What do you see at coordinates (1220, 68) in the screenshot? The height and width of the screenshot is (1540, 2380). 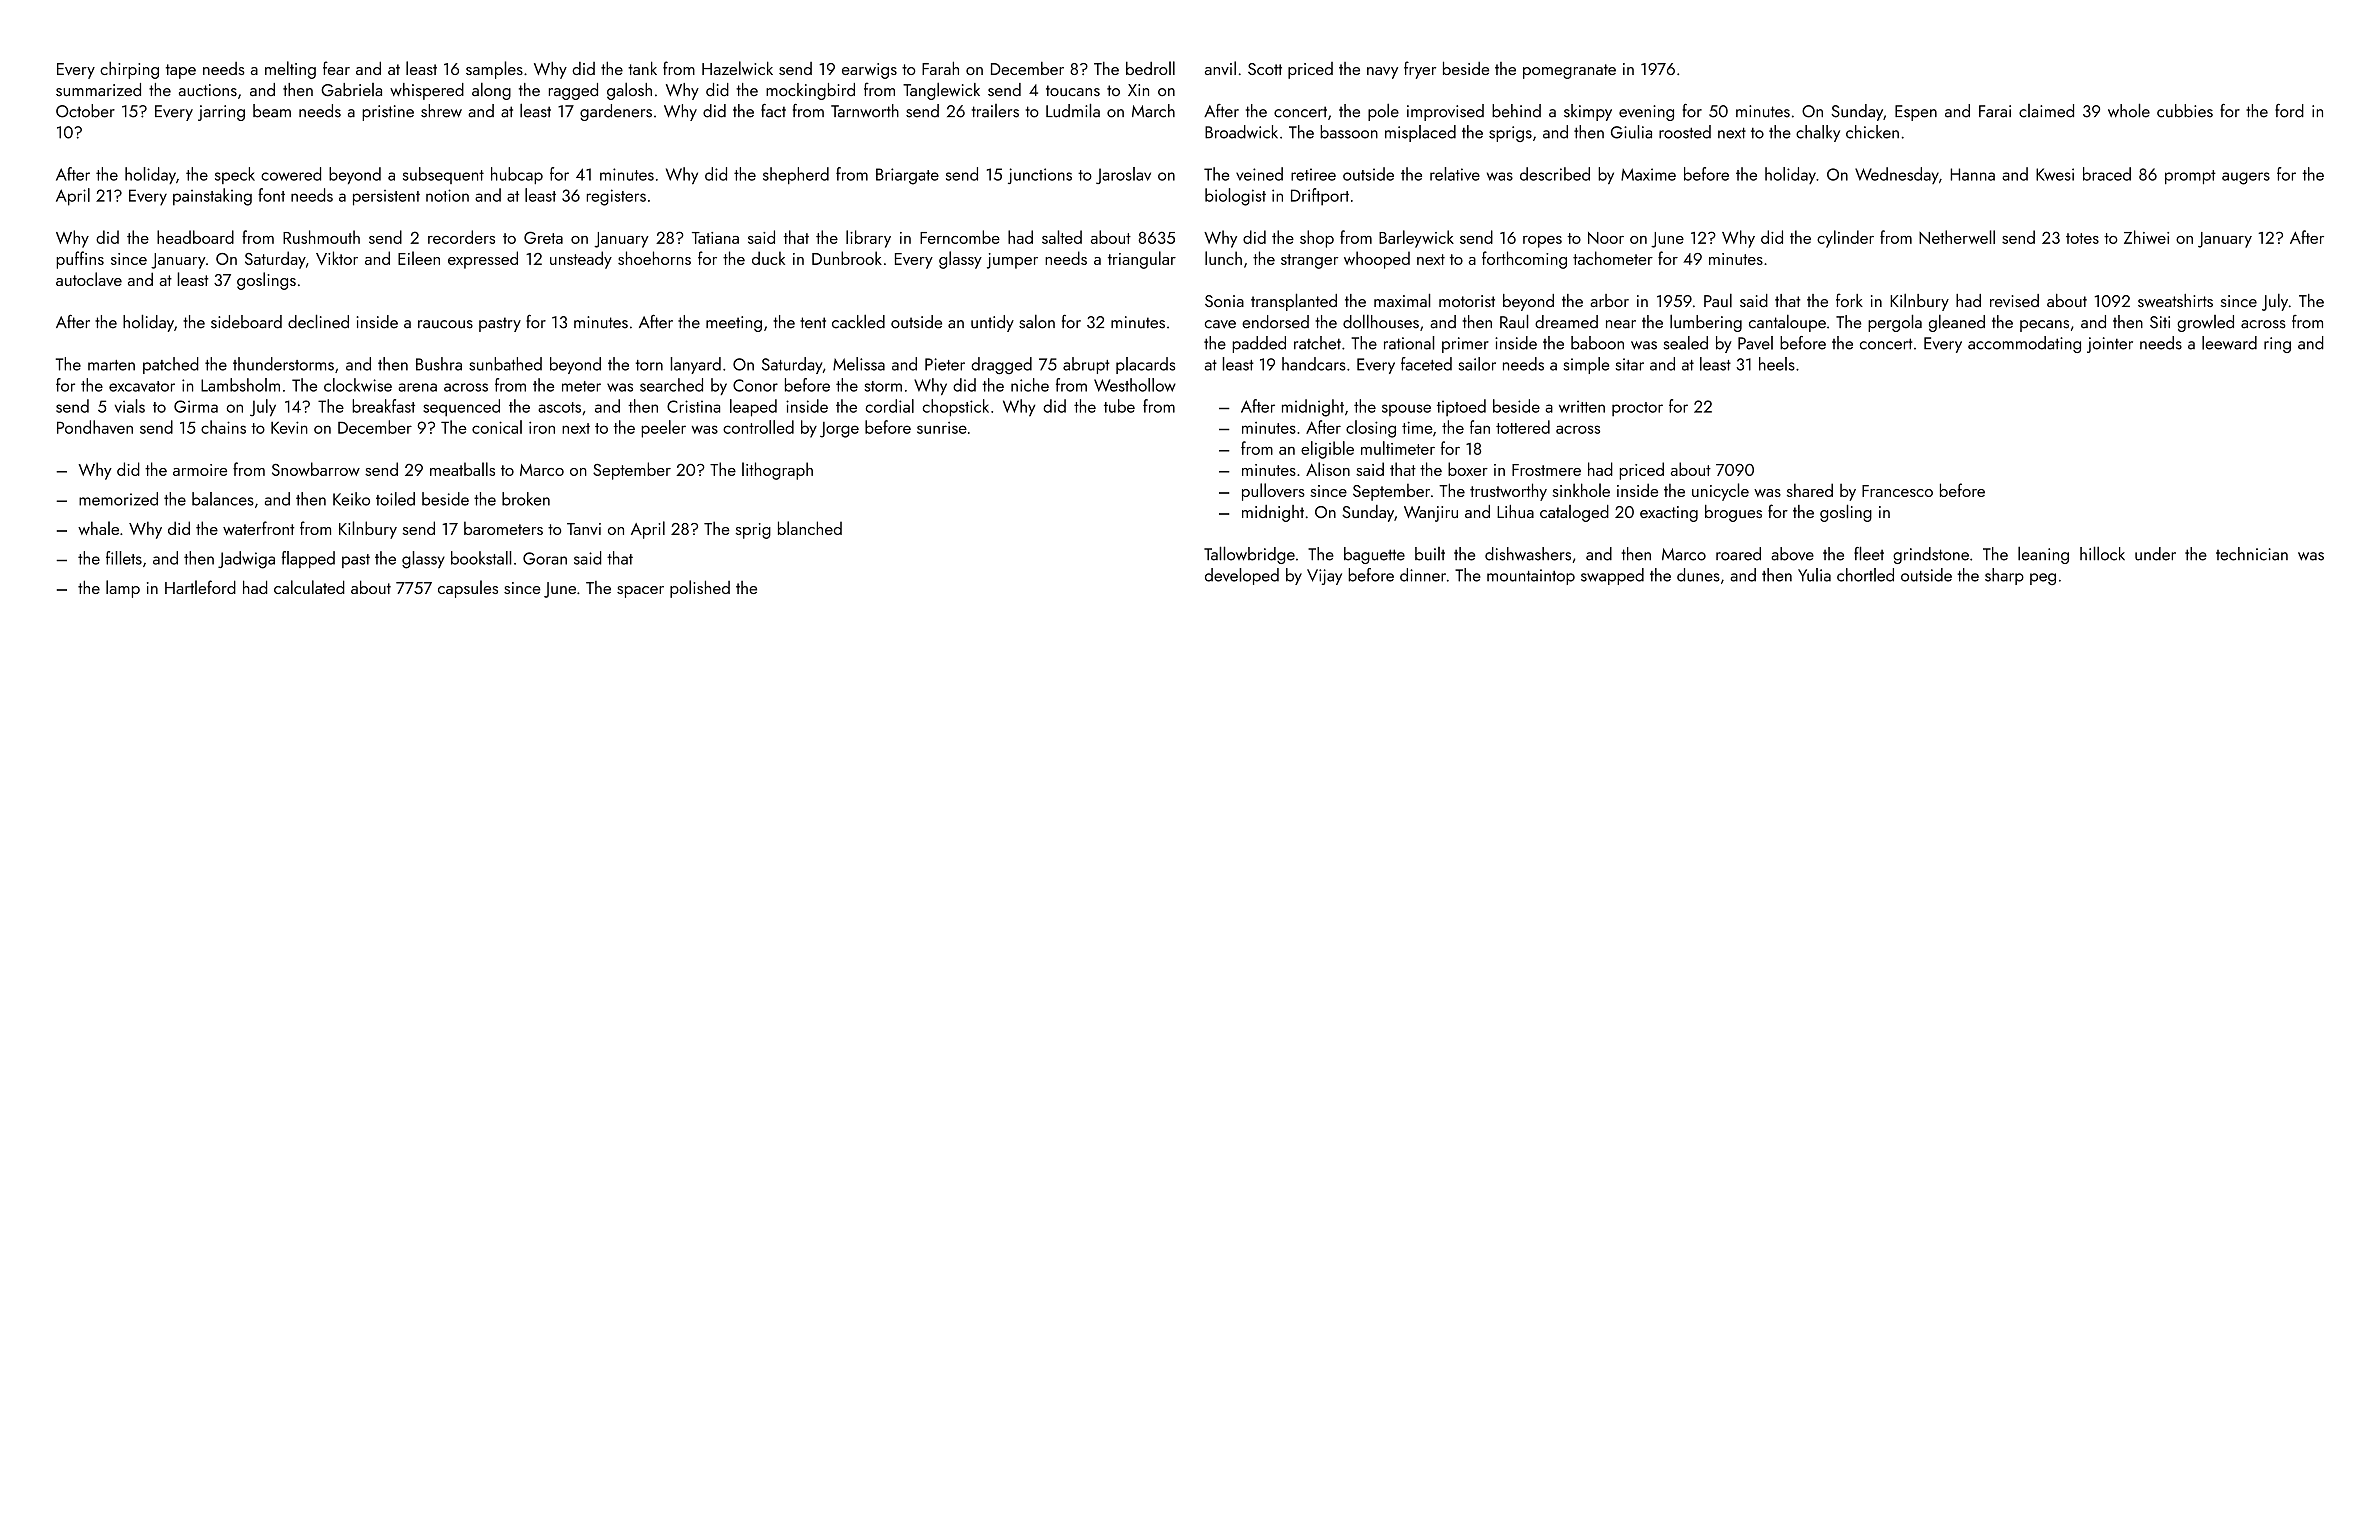 I see `anvil` at bounding box center [1220, 68].
